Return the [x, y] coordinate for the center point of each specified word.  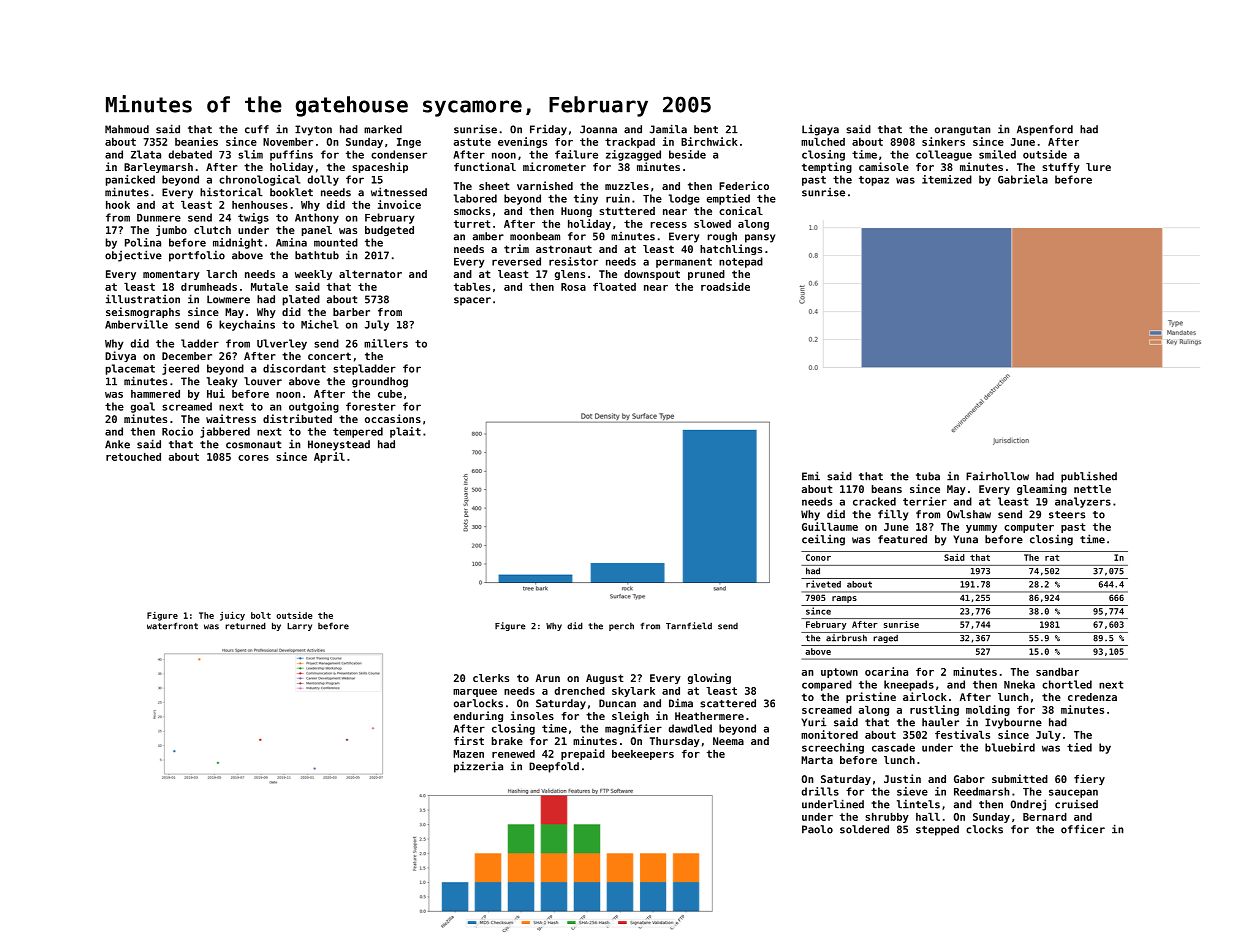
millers [386, 343]
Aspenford [1045, 130]
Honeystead [339, 445]
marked [383, 129]
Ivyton [313, 130]
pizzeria [478, 767]
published [1089, 477]
